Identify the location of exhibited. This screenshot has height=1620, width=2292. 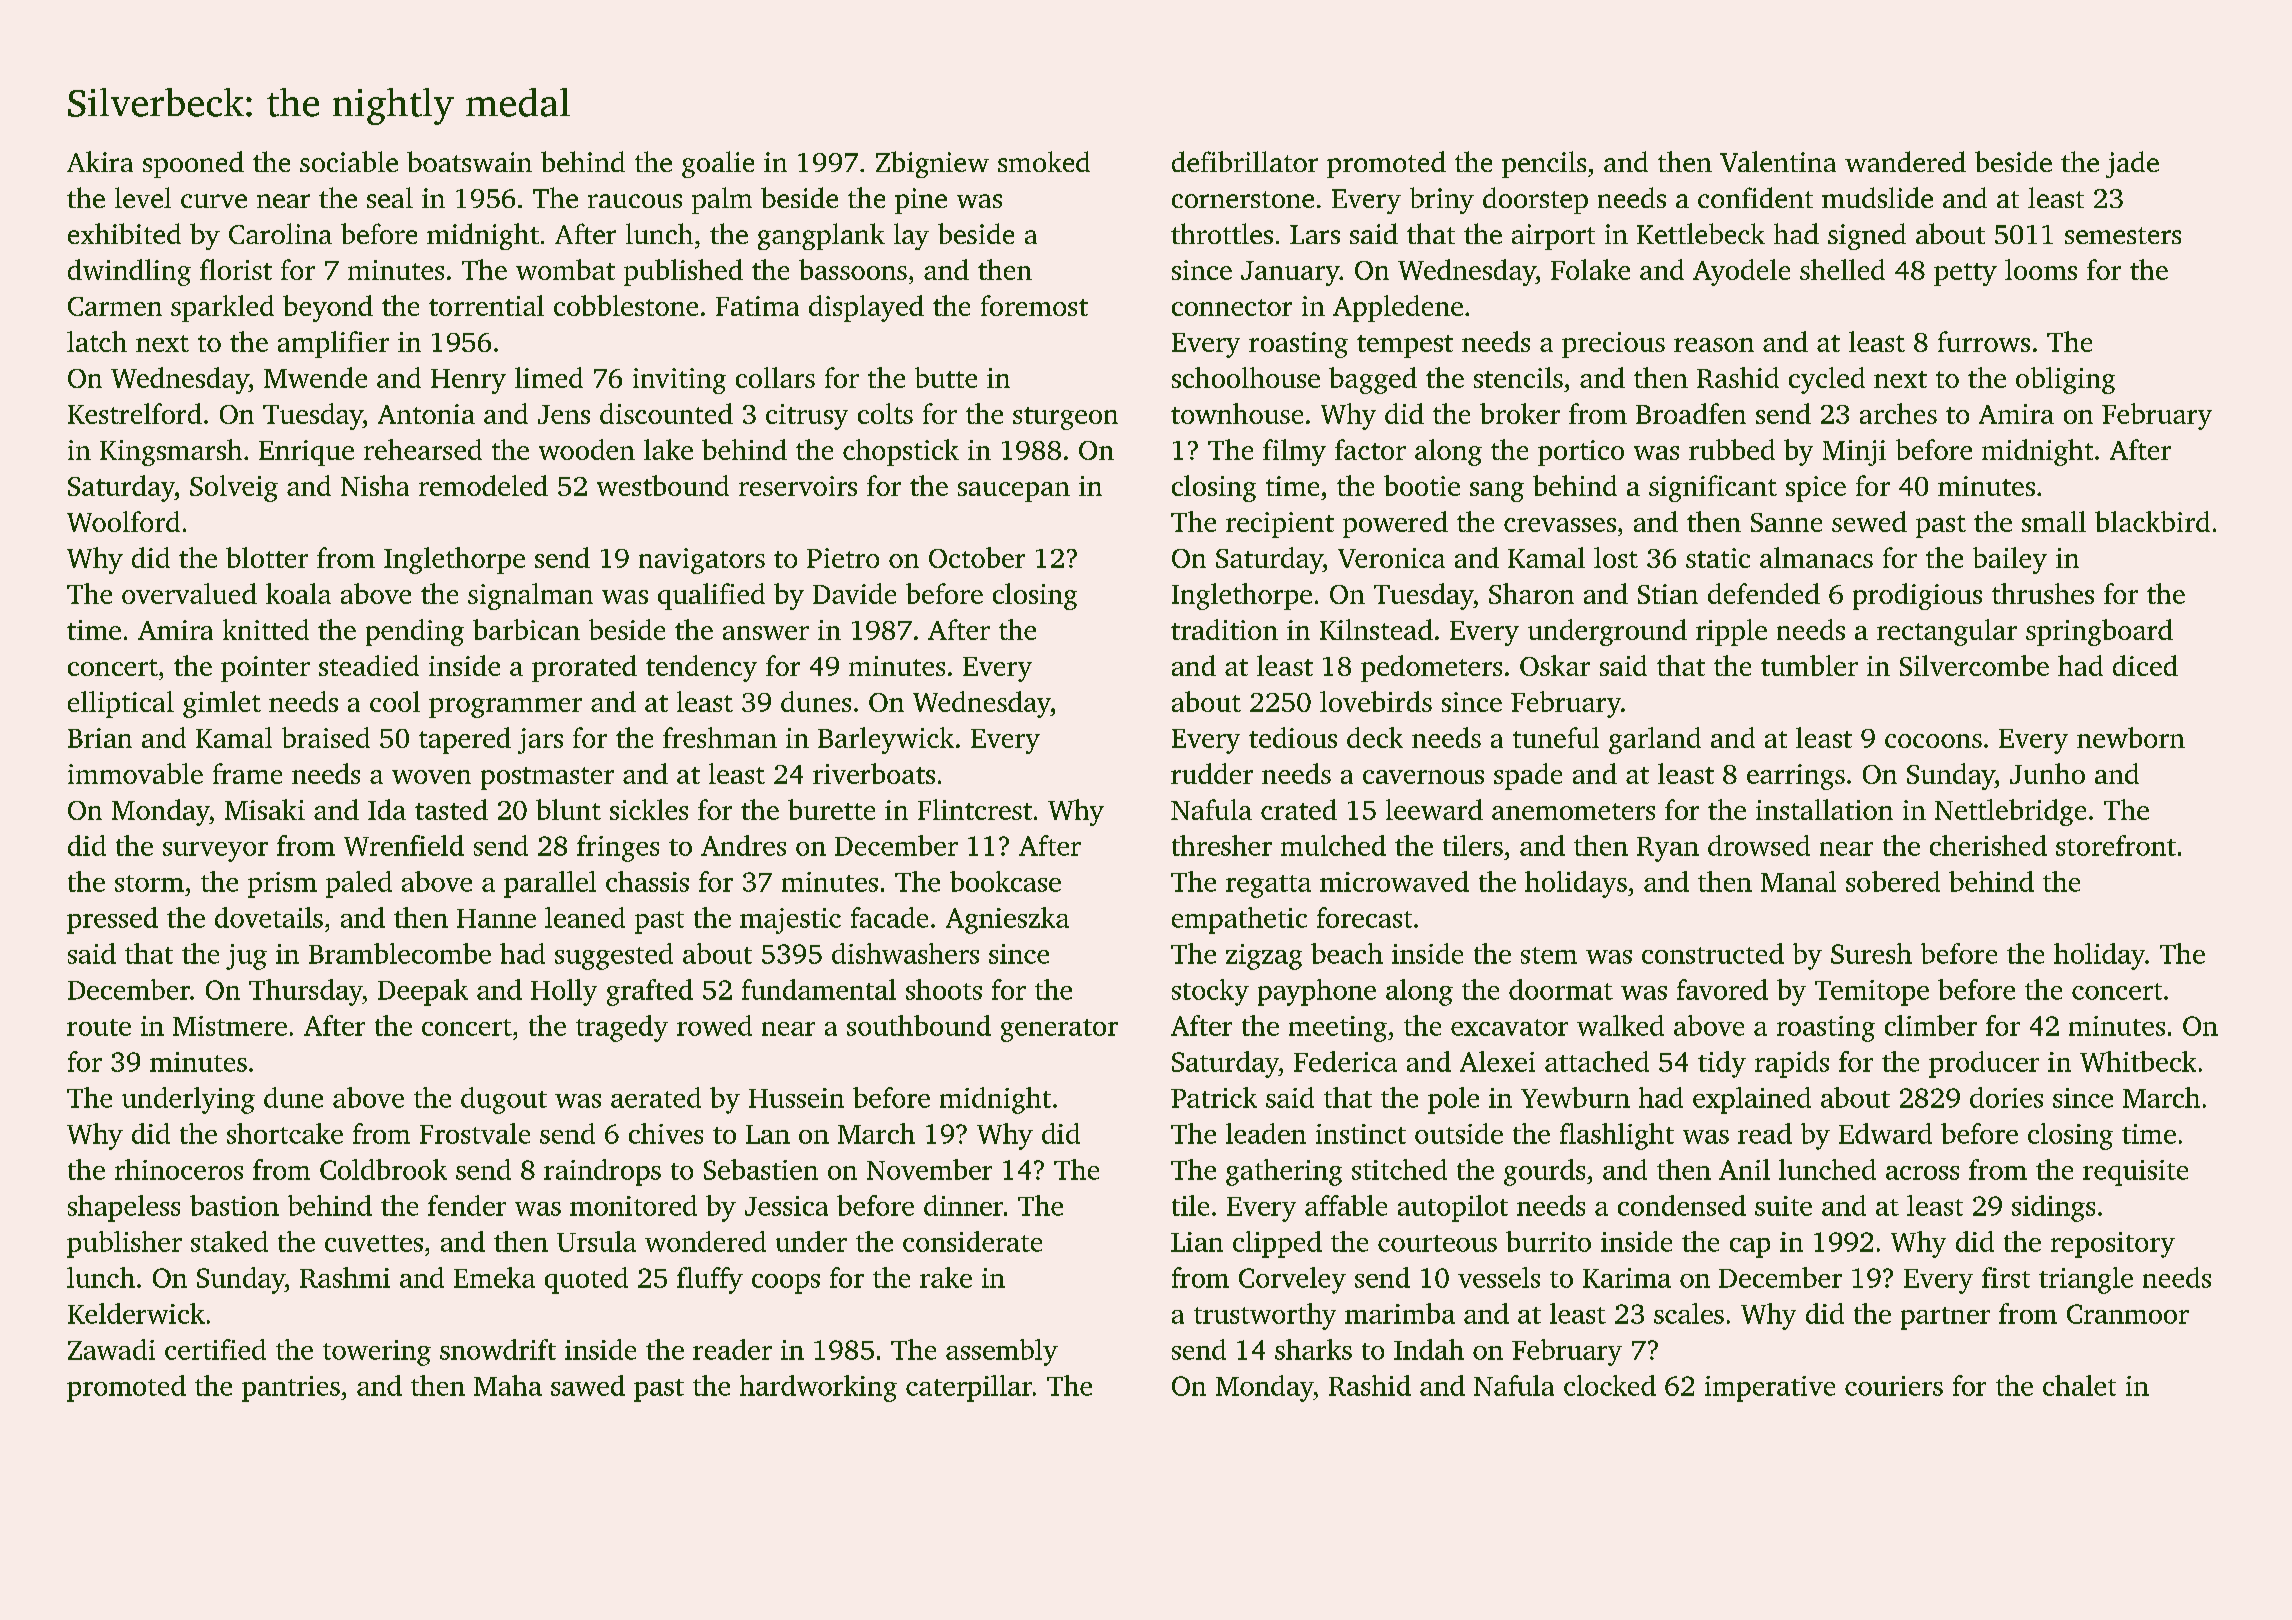
(124, 233).
